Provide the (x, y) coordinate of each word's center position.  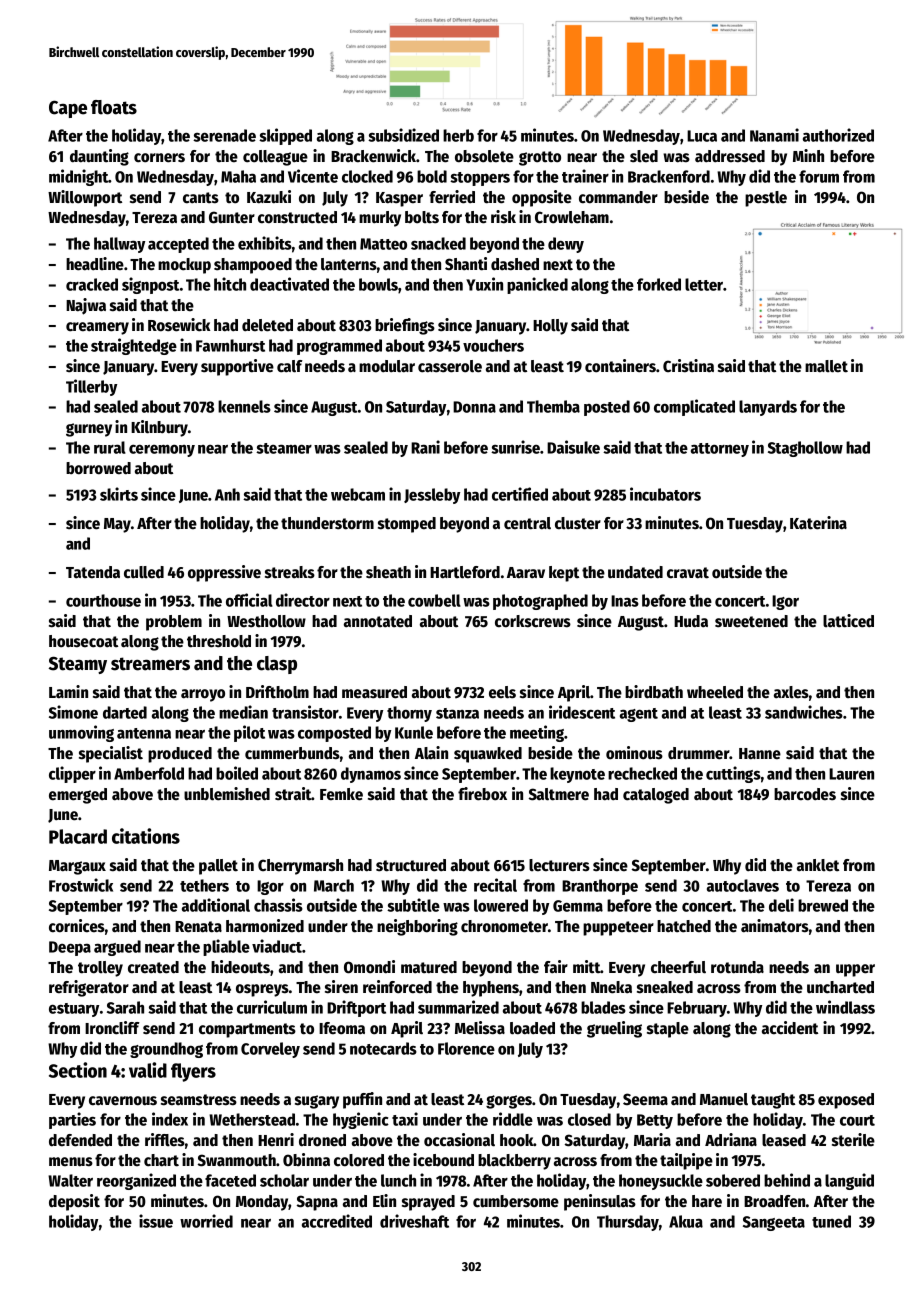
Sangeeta (774, 1223)
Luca (702, 136)
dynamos (371, 775)
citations (146, 836)
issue (156, 1221)
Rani (425, 447)
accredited (337, 1221)
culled (144, 572)
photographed (540, 602)
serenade (224, 135)
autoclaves (743, 885)
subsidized (403, 135)
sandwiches (804, 712)
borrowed (98, 468)
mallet (826, 366)
